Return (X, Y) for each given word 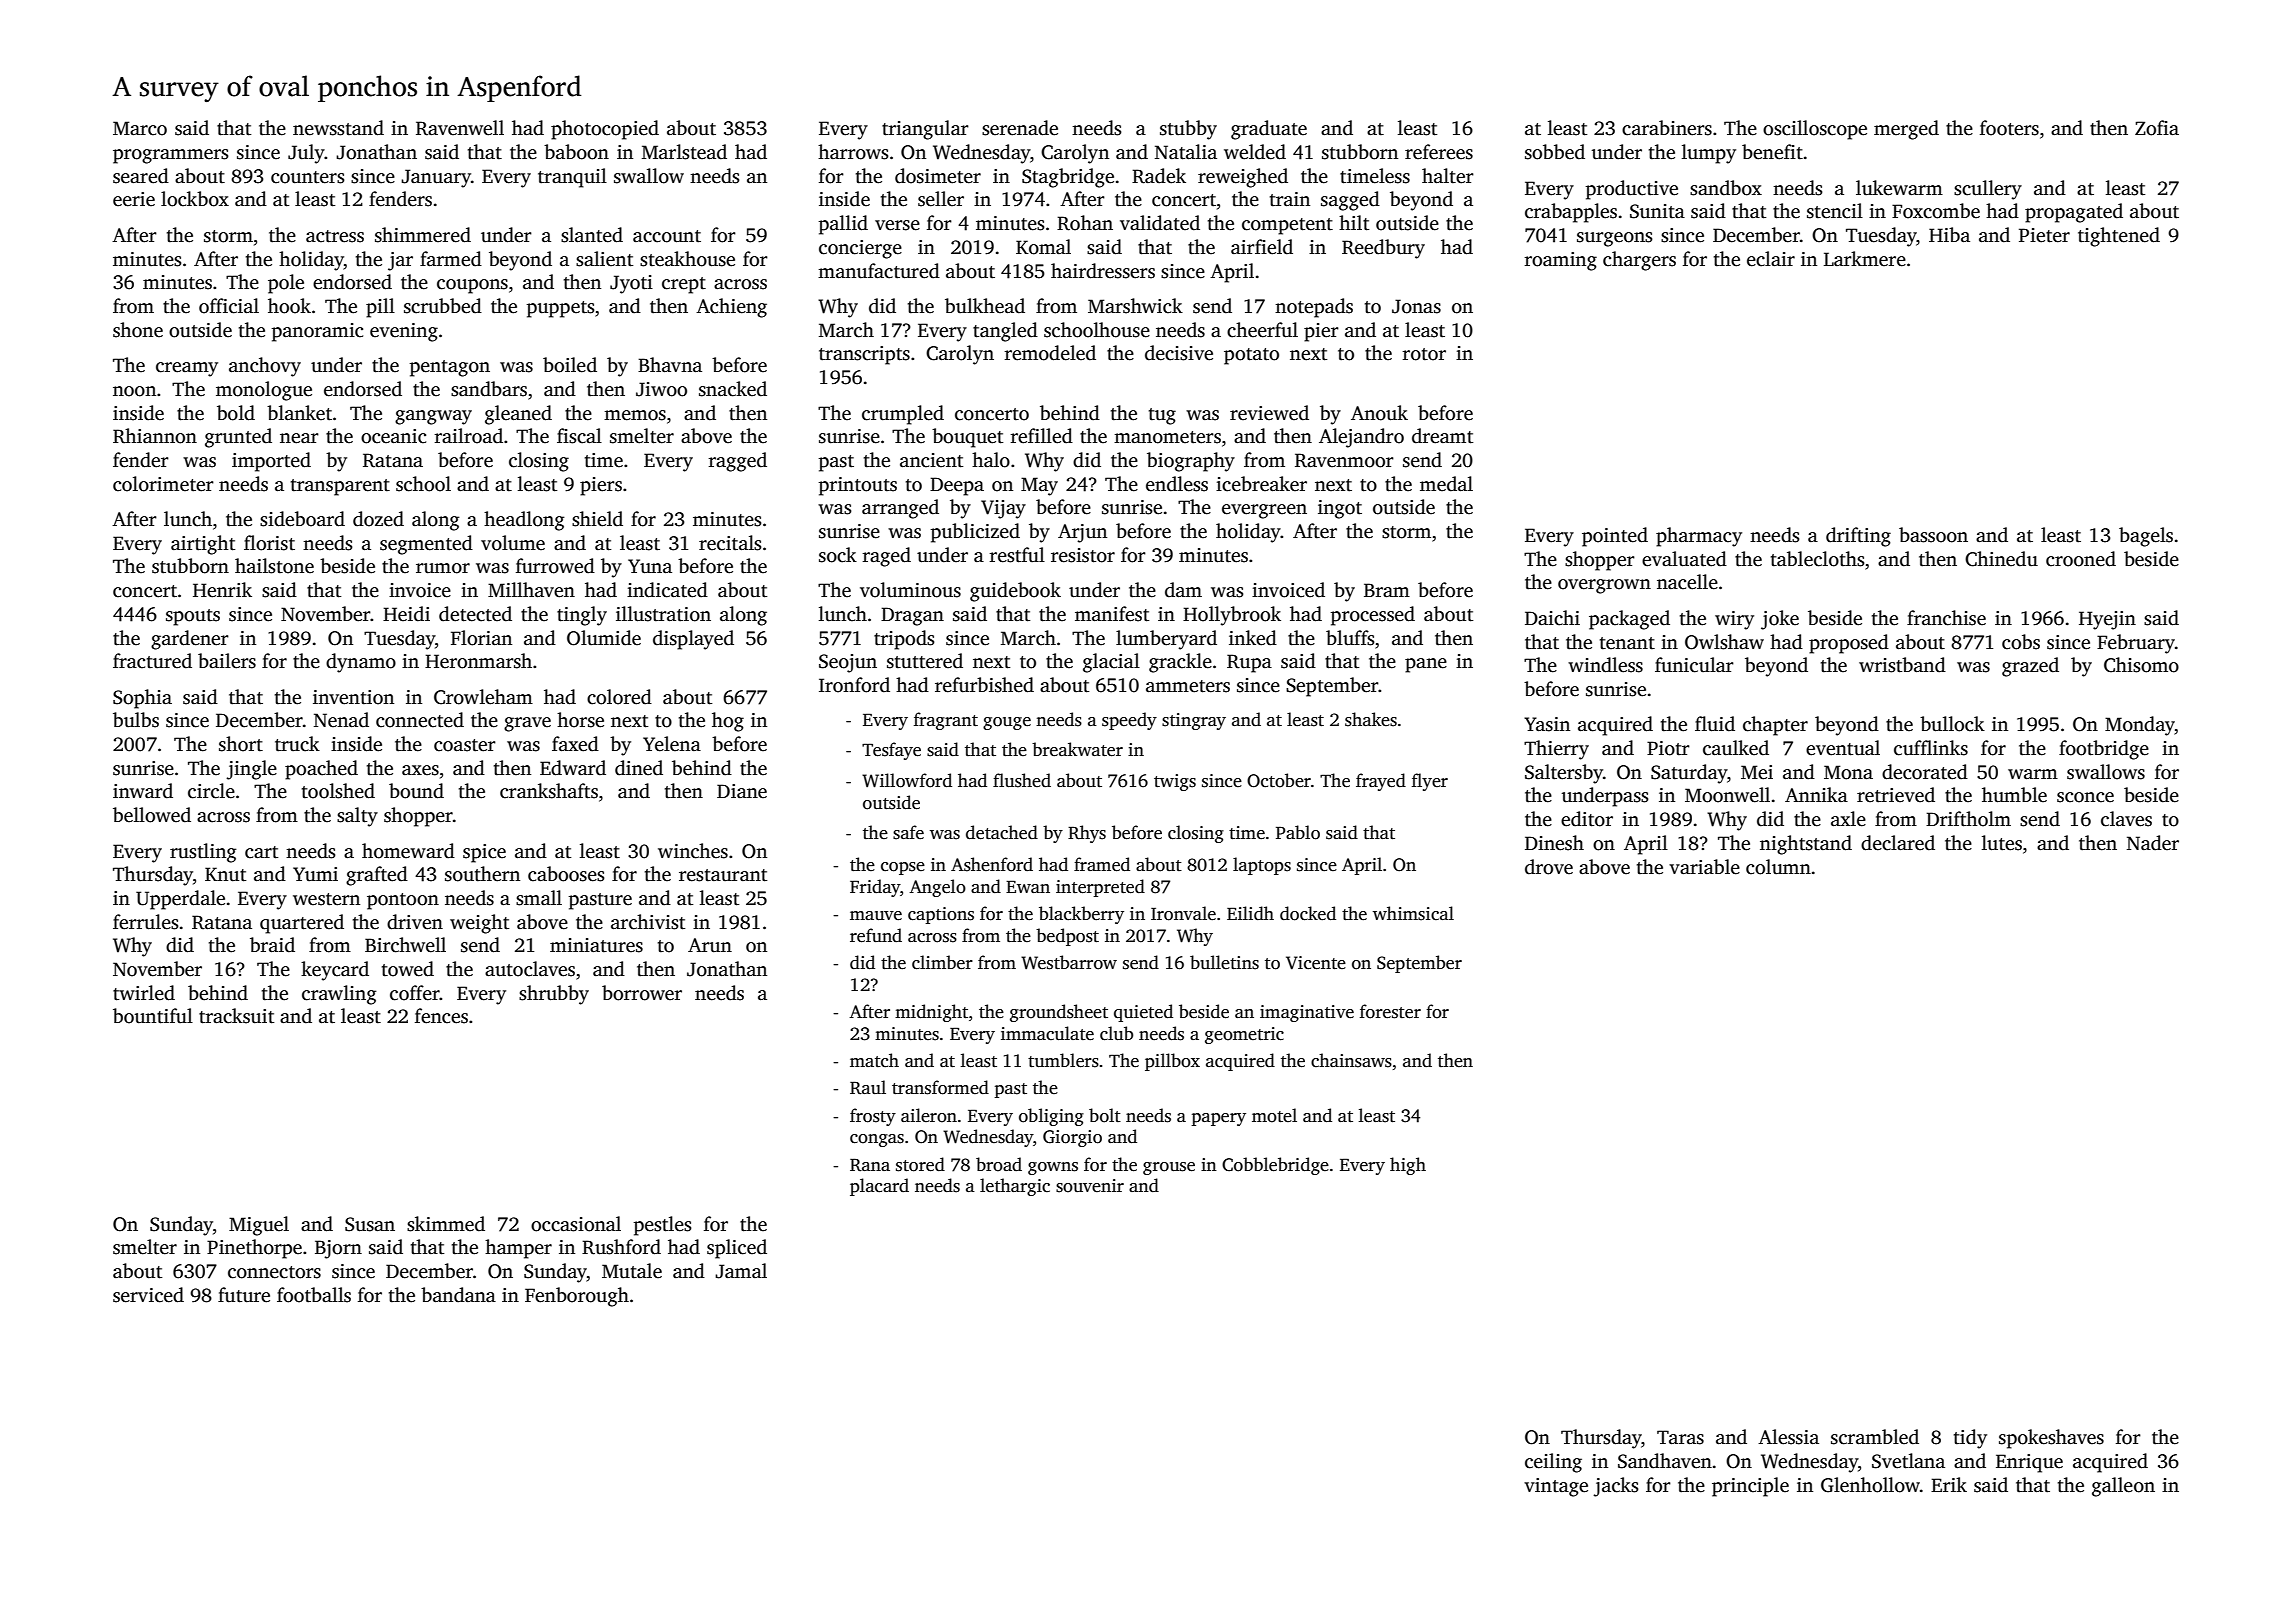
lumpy (1709, 154)
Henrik (222, 590)
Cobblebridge (1275, 1166)
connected (420, 720)
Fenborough (577, 1297)
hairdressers (1103, 271)
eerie (134, 199)
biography (1191, 462)
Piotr (1668, 748)
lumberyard (1166, 640)
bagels (2146, 537)
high (1408, 1166)
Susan (370, 1224)
